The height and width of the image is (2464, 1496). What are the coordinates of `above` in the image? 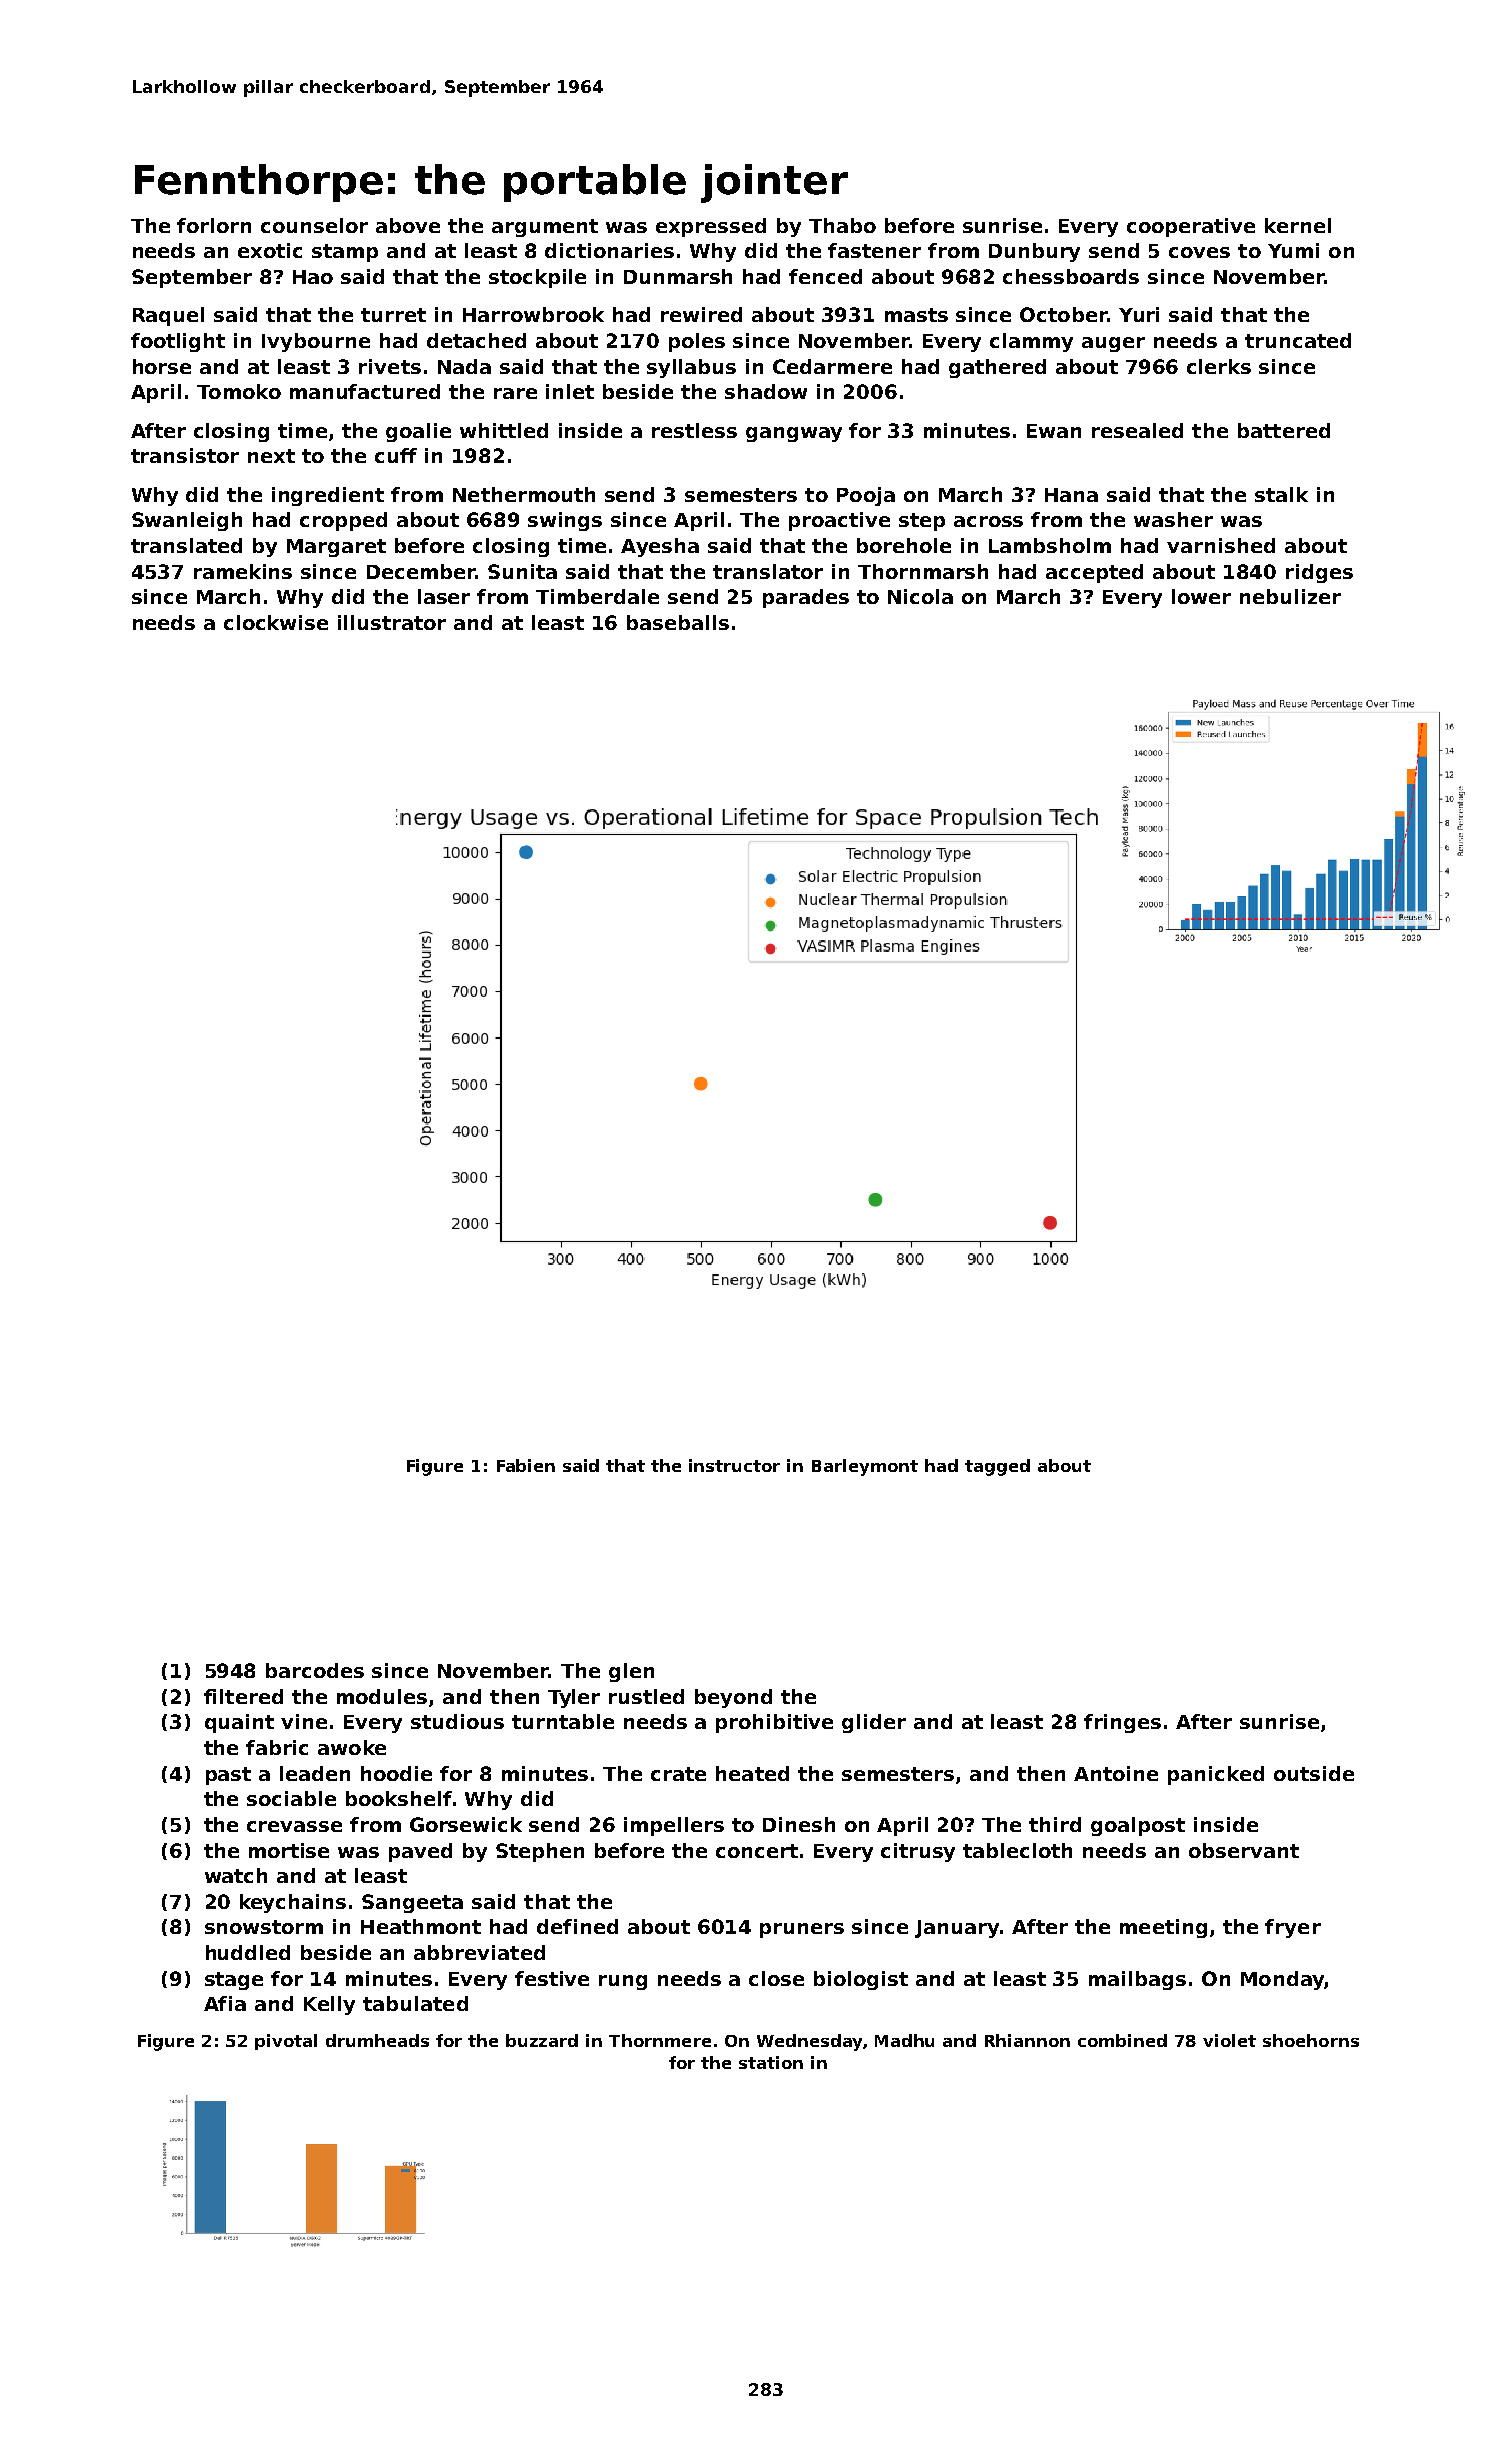 It's located at (408, 225).
